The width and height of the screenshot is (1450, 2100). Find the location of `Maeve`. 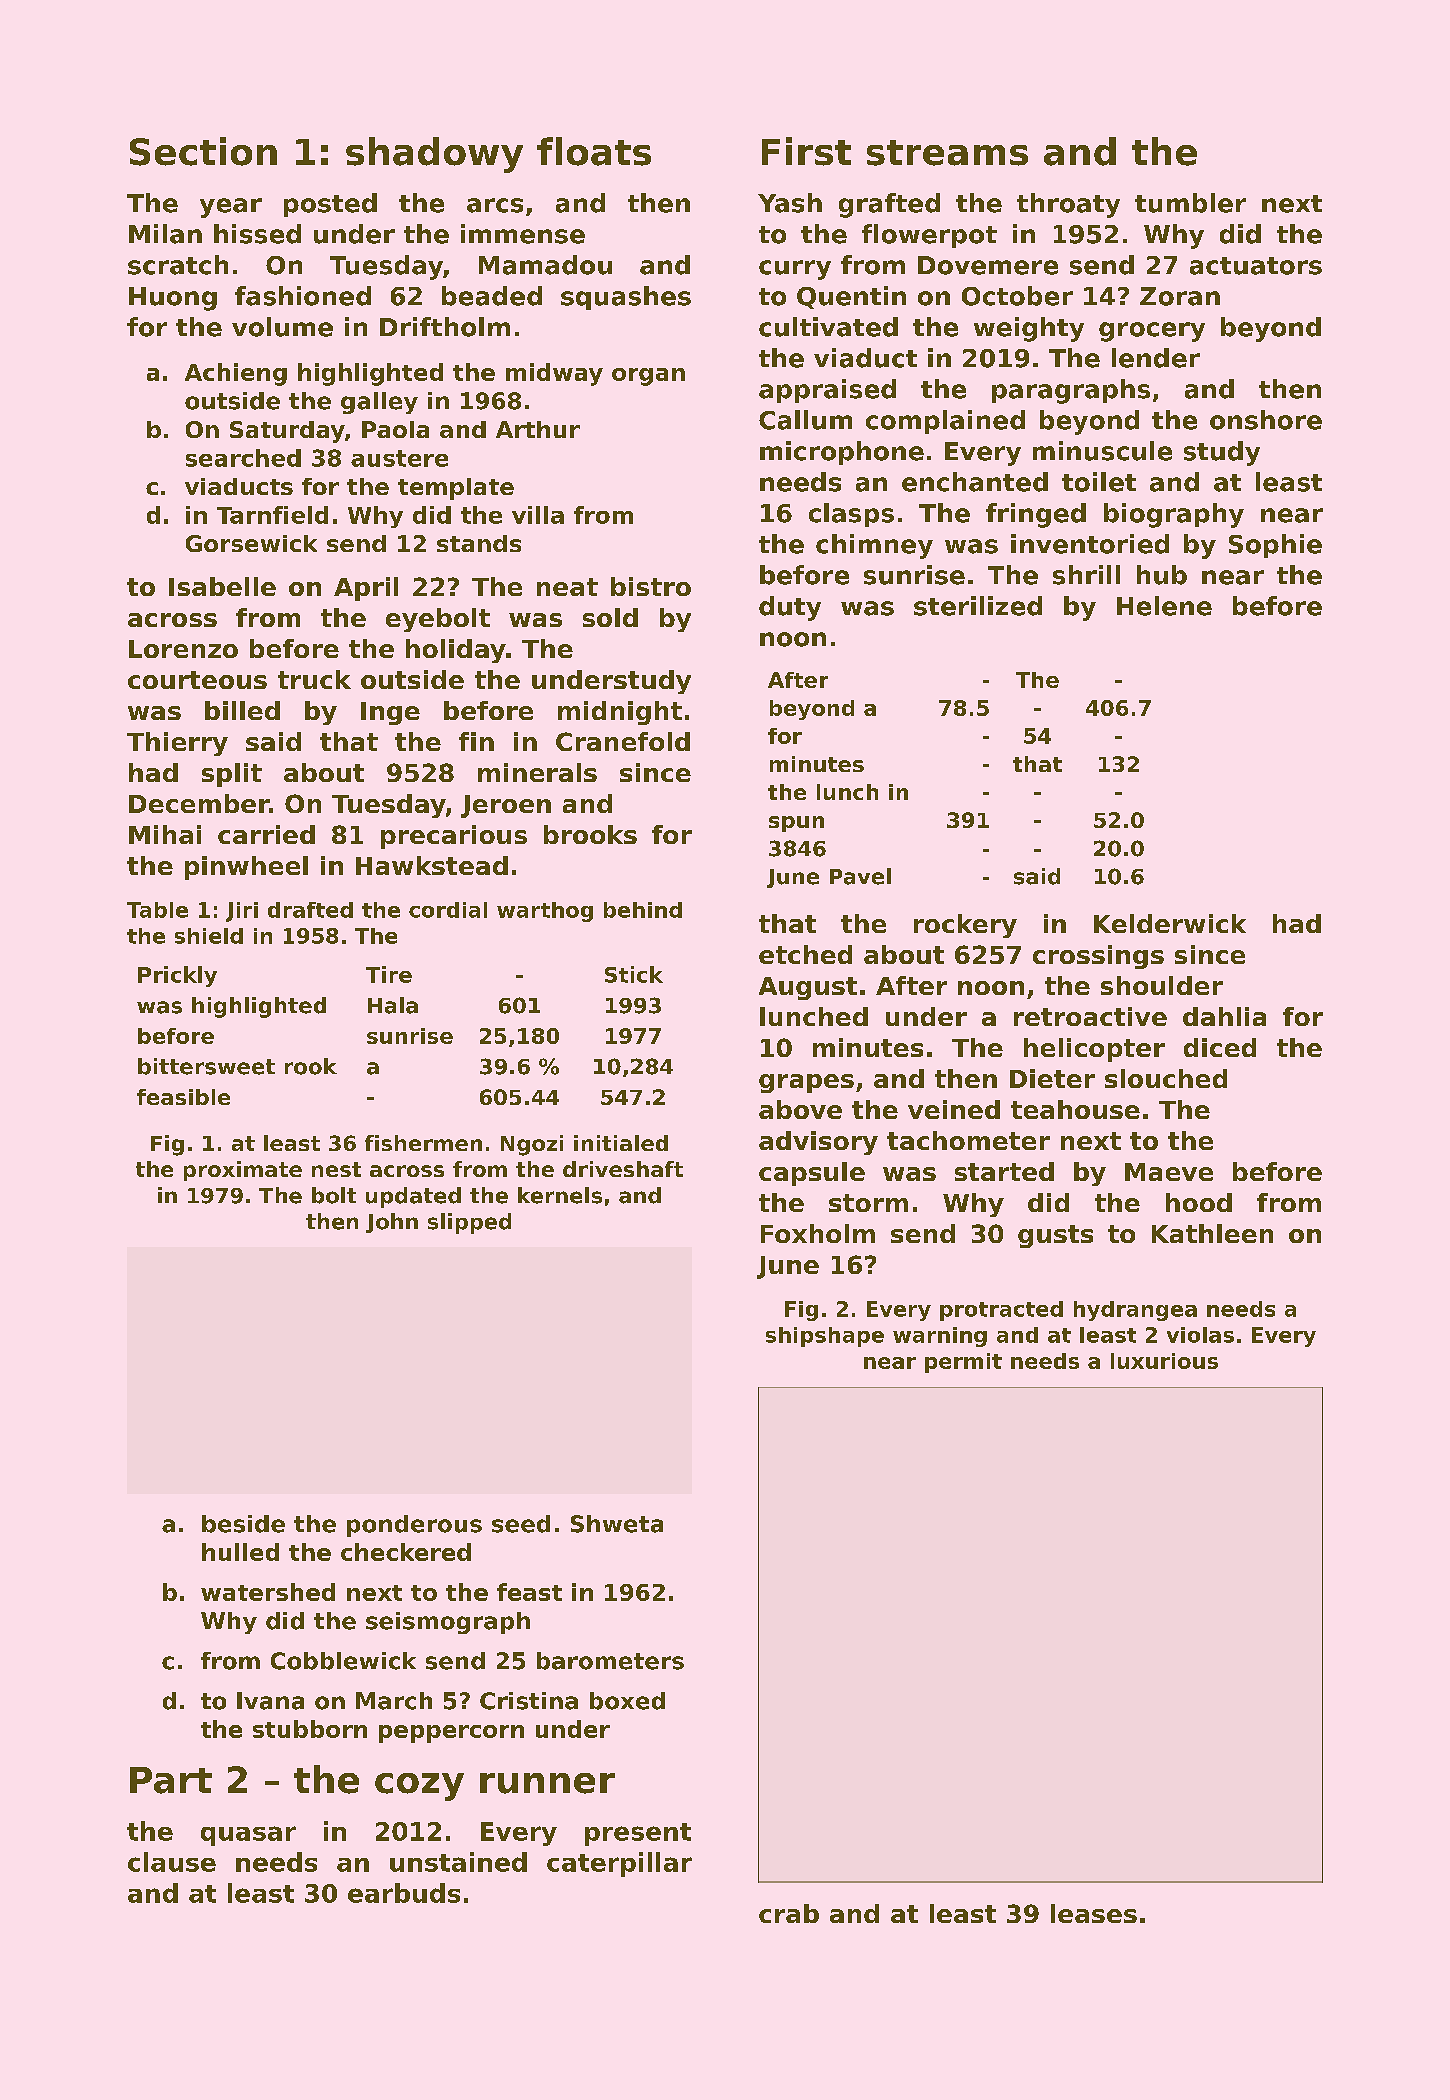

Maeve is located at coordinates (1169, 1172).
